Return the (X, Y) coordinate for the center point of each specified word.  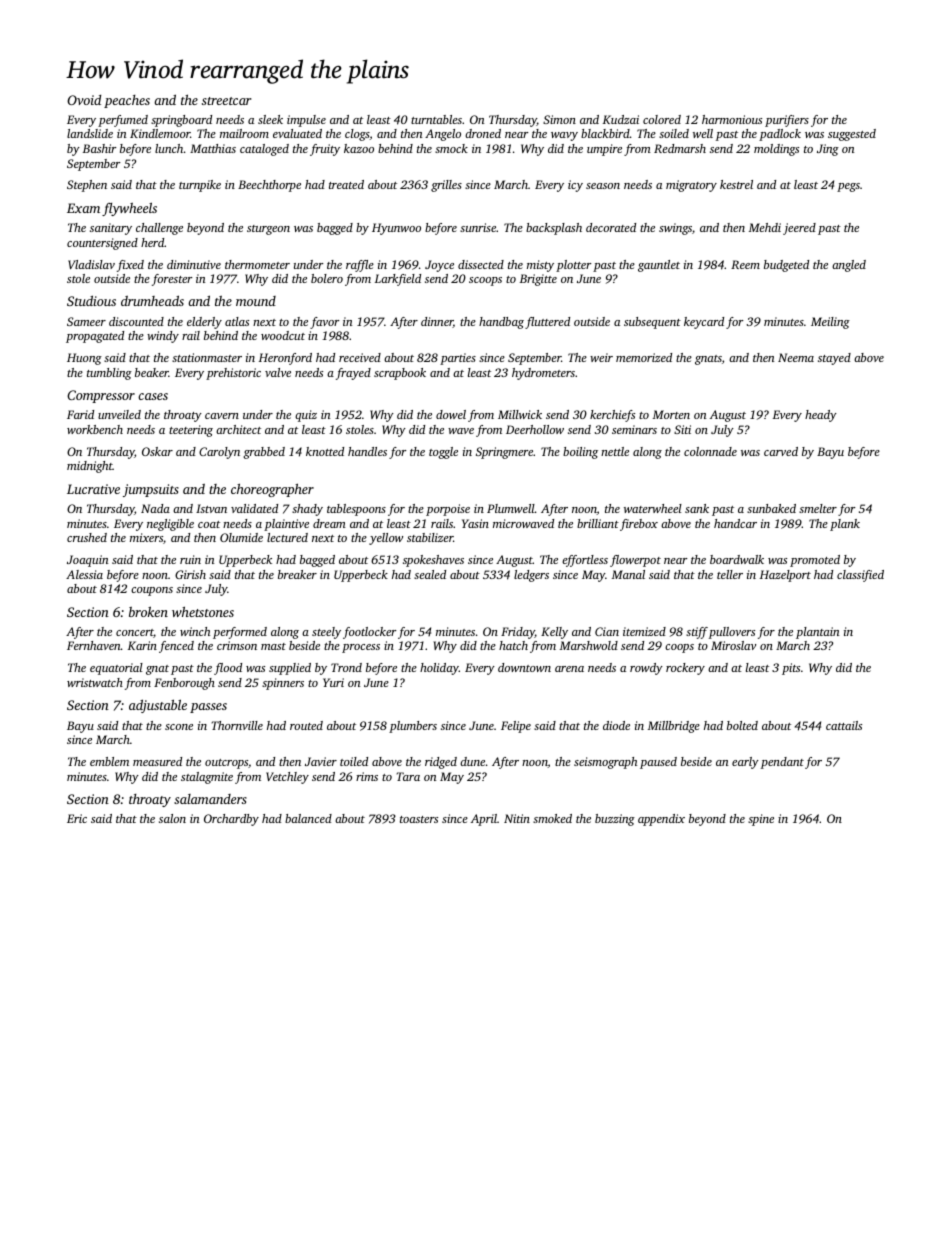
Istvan (211, 508)
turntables (436, 119)
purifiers (787, 121)
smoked (552, 818)
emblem (109, 761)
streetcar (226, 101)
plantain (818, 633)
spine (761, 820)
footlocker (370, 633)
